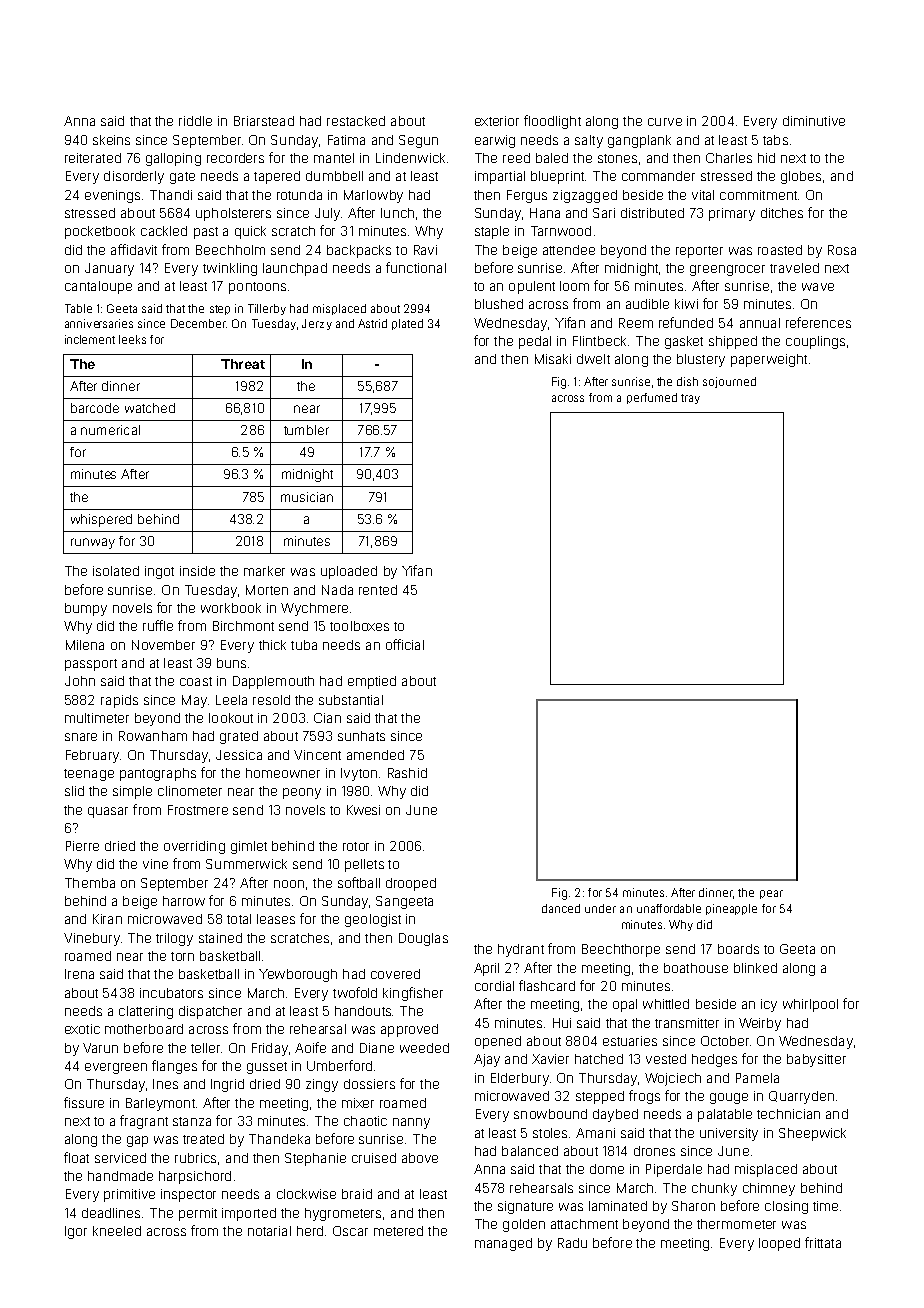  What do you see at coordinates (497, 121) in the screenshot?
I see `exterior` at bounding box center [497, 121].
